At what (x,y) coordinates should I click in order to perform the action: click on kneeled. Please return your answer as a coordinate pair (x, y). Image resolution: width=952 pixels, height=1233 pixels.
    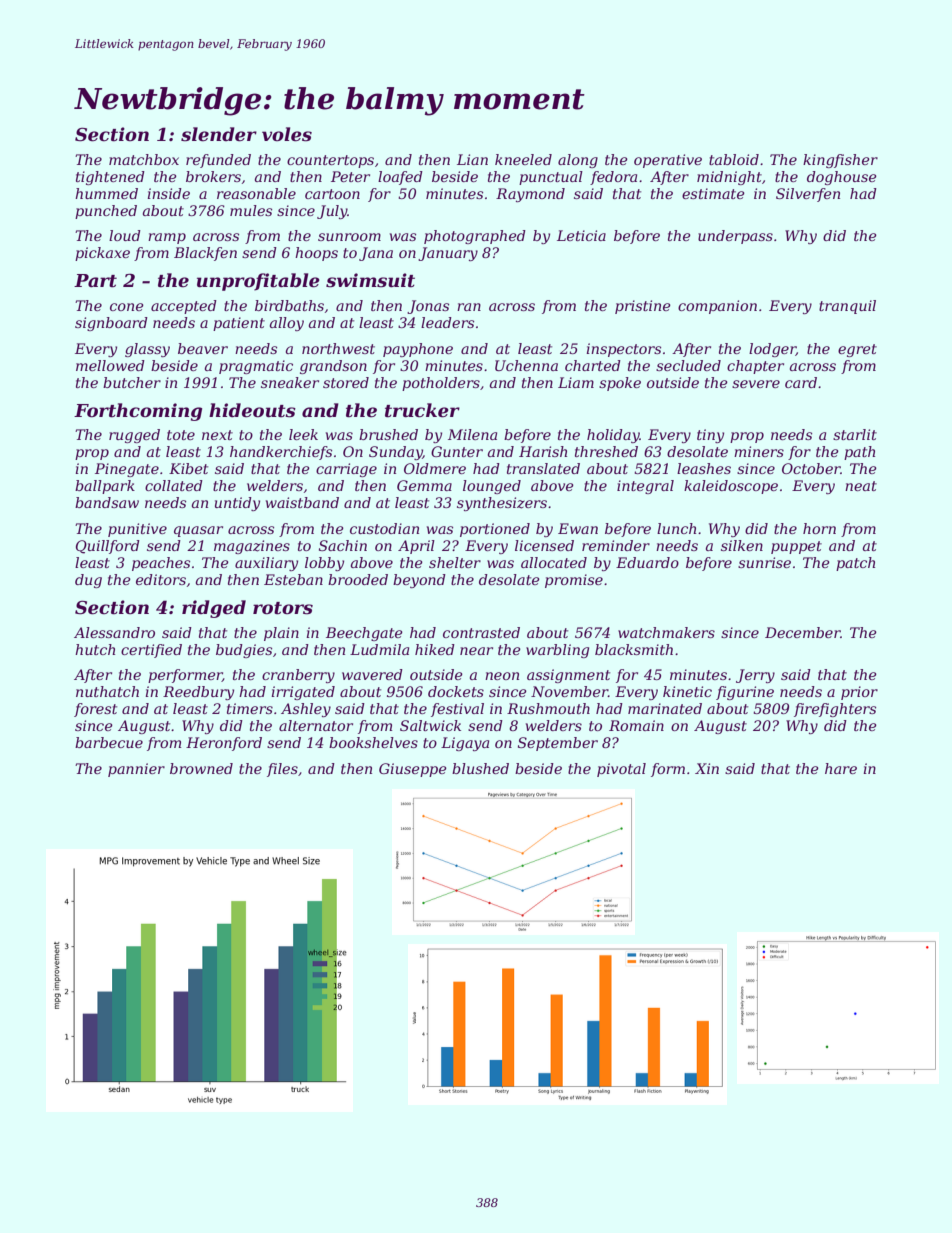
    Looking at the image, I should click on (523, 159).
